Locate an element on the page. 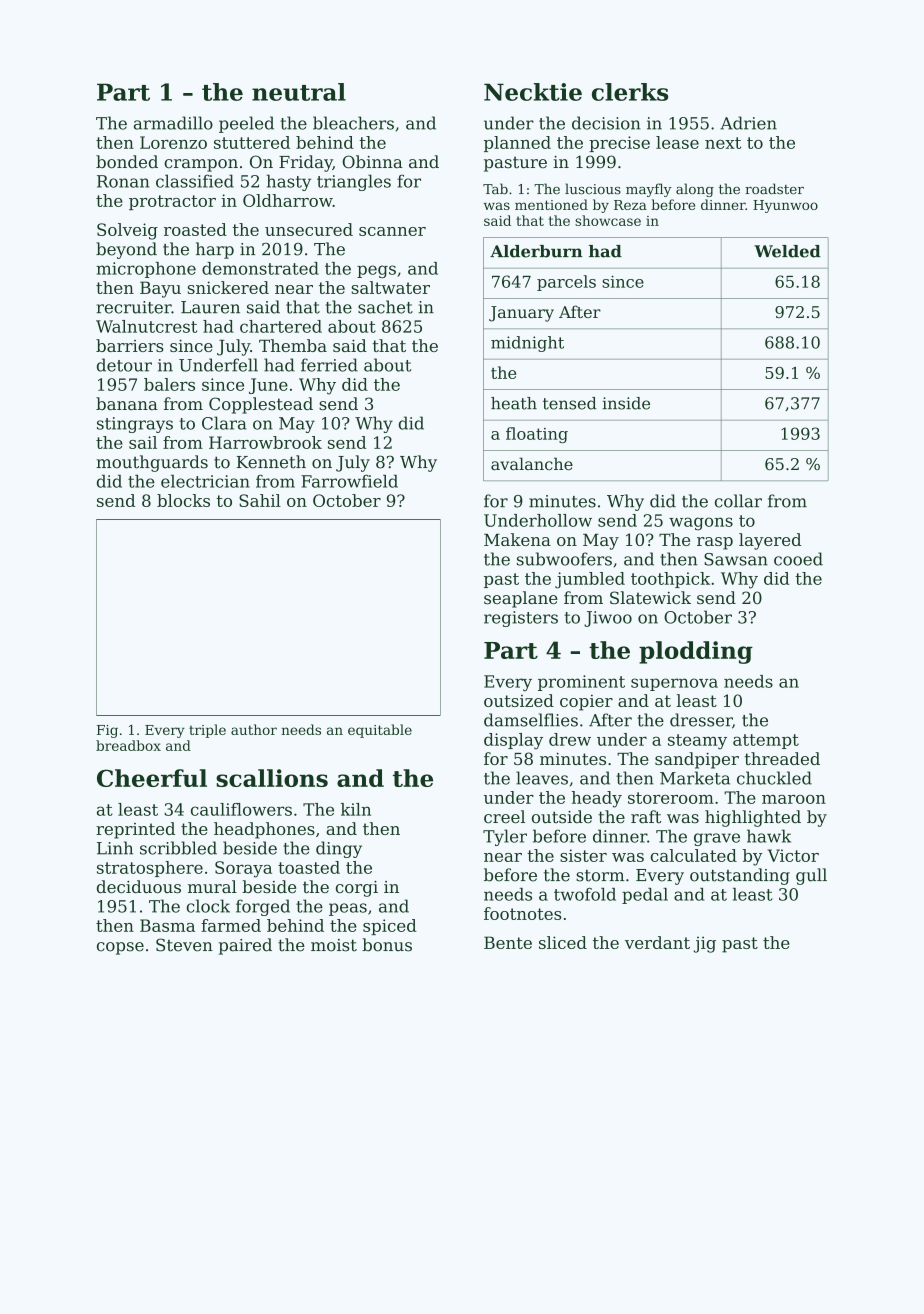  peeled is located at coordinates (246, 124).
